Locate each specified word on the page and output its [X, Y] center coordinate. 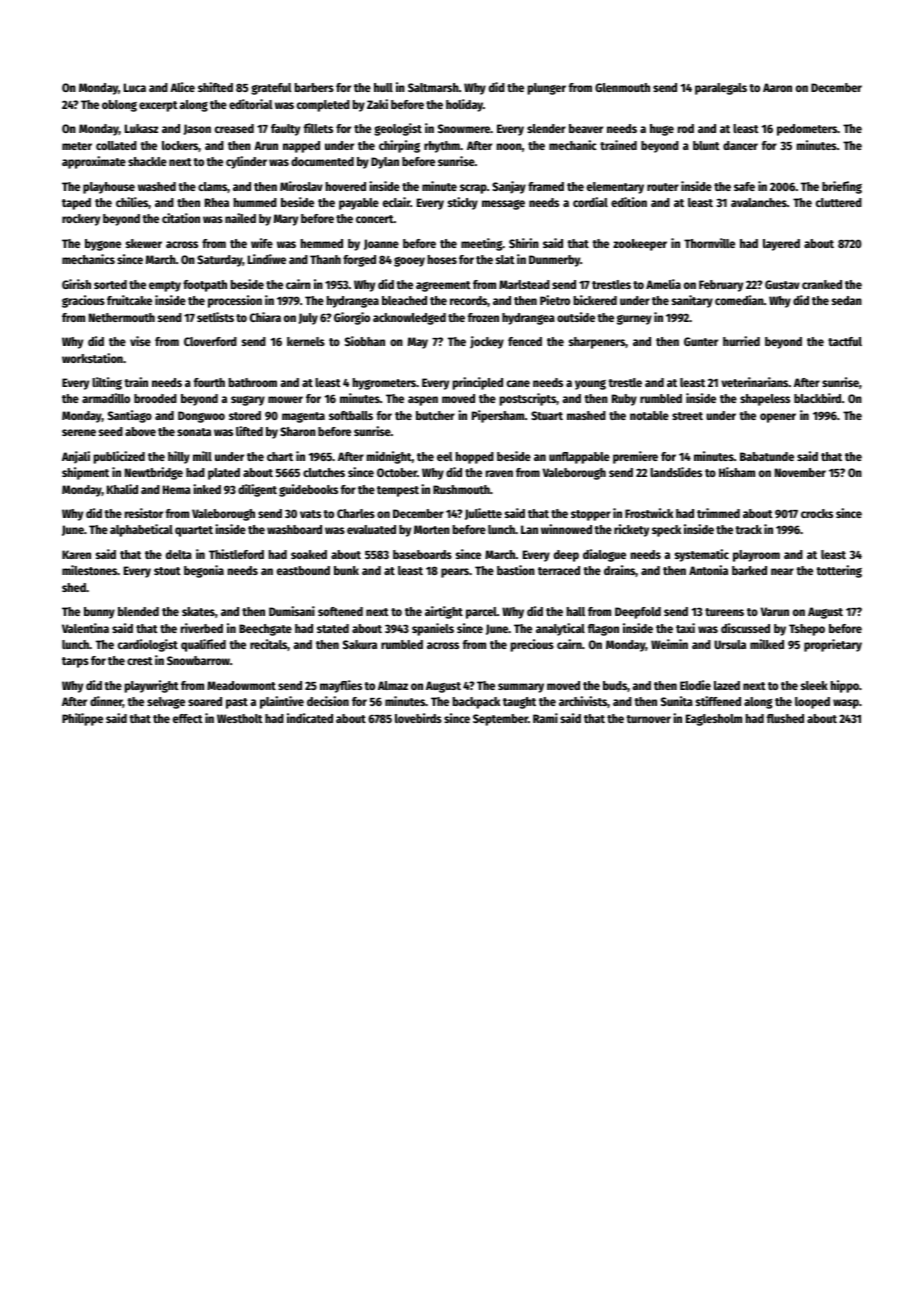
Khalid [122, 489]
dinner [106, 702]
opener [778, 418]
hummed [255, 202]
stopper [591, 515]
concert [375, 219]
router [663, 187]
